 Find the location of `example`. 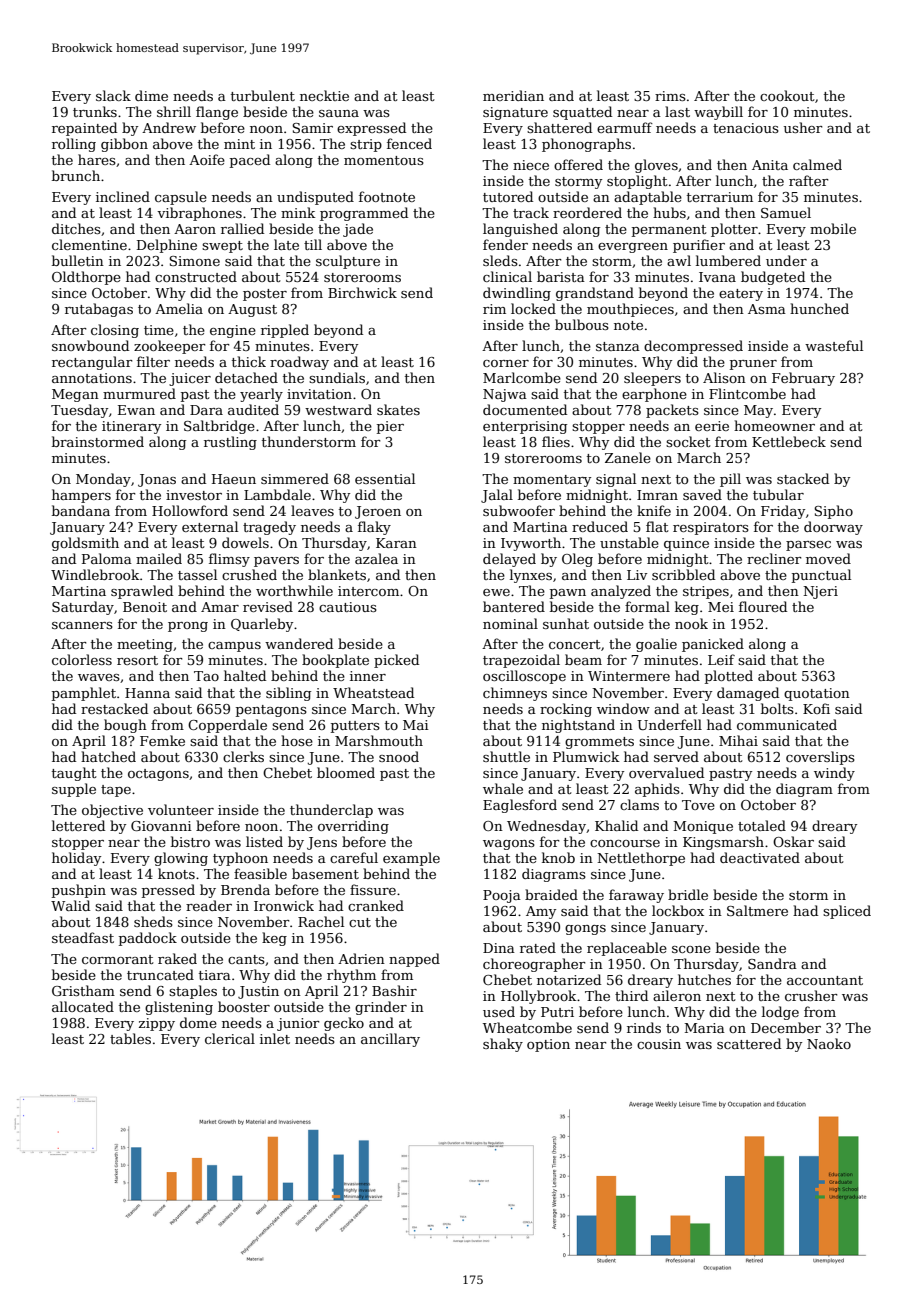

example is located at coordinates (411, 859).
